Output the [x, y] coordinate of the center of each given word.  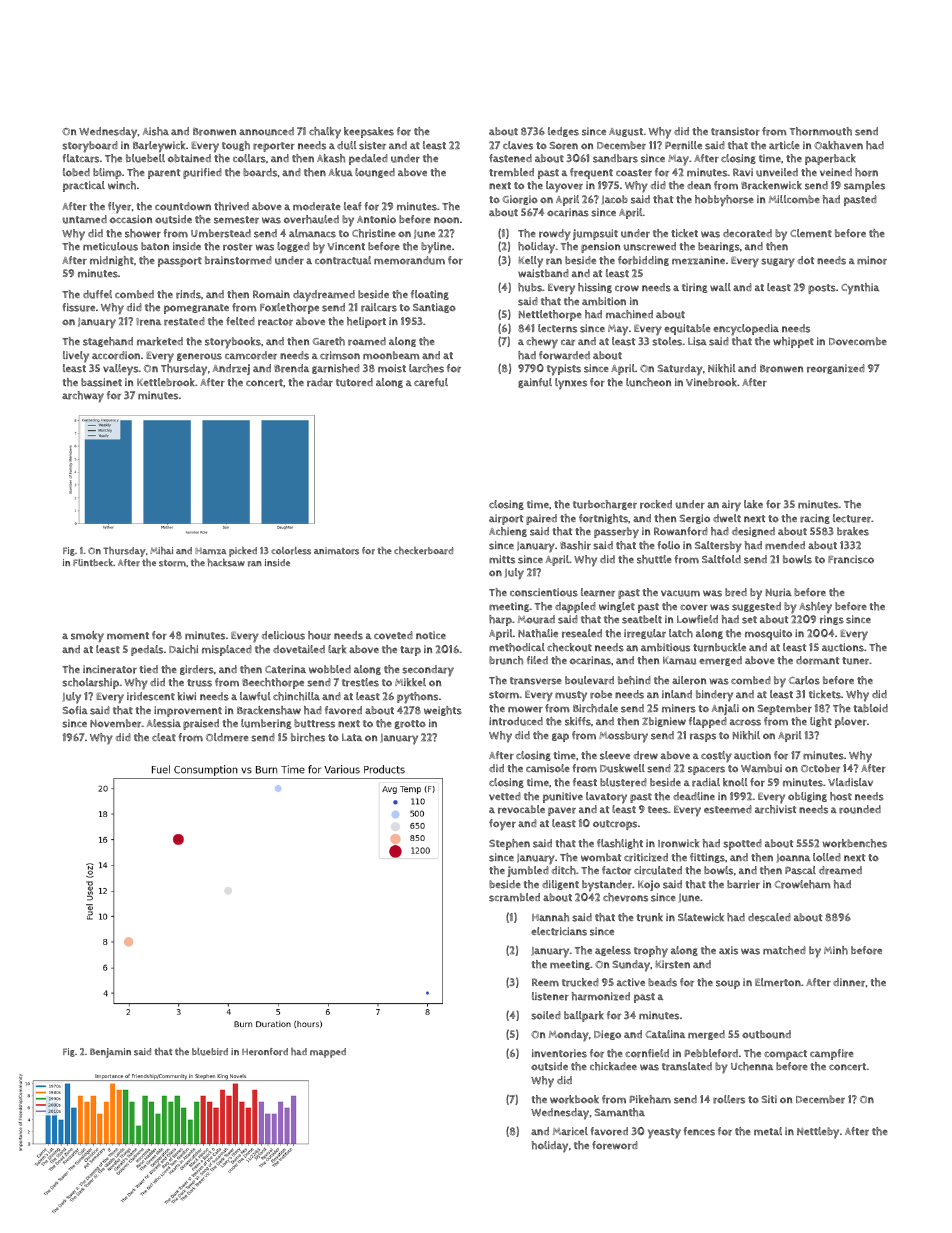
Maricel [570, 1131]
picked [243, 552]
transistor [735, 131]
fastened [510, 158]
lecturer [852, 518]
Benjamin [110, 1053]
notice [431, 635]
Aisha [156, 131]
